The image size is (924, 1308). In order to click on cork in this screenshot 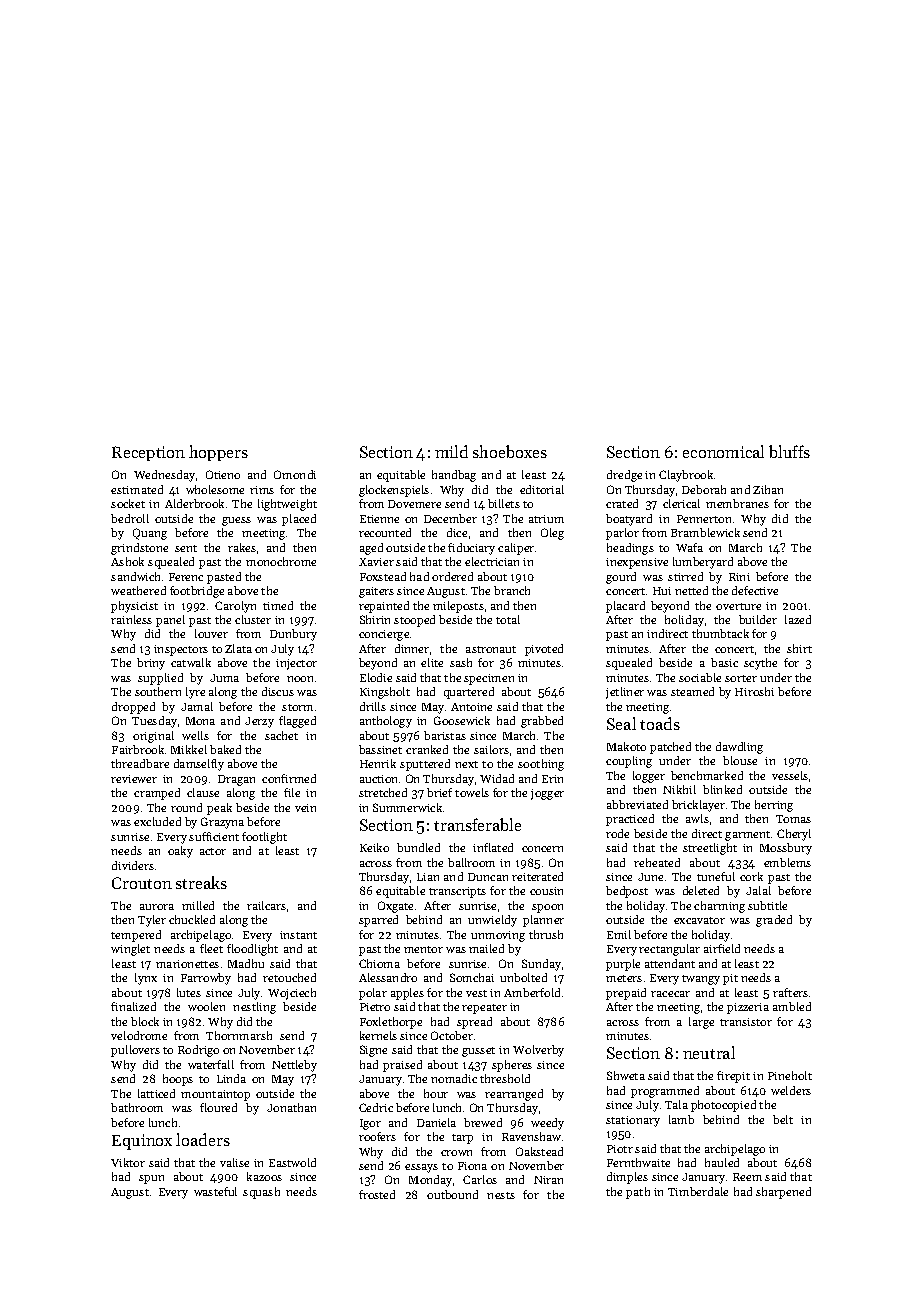, I will do `click(751, 876)`.
